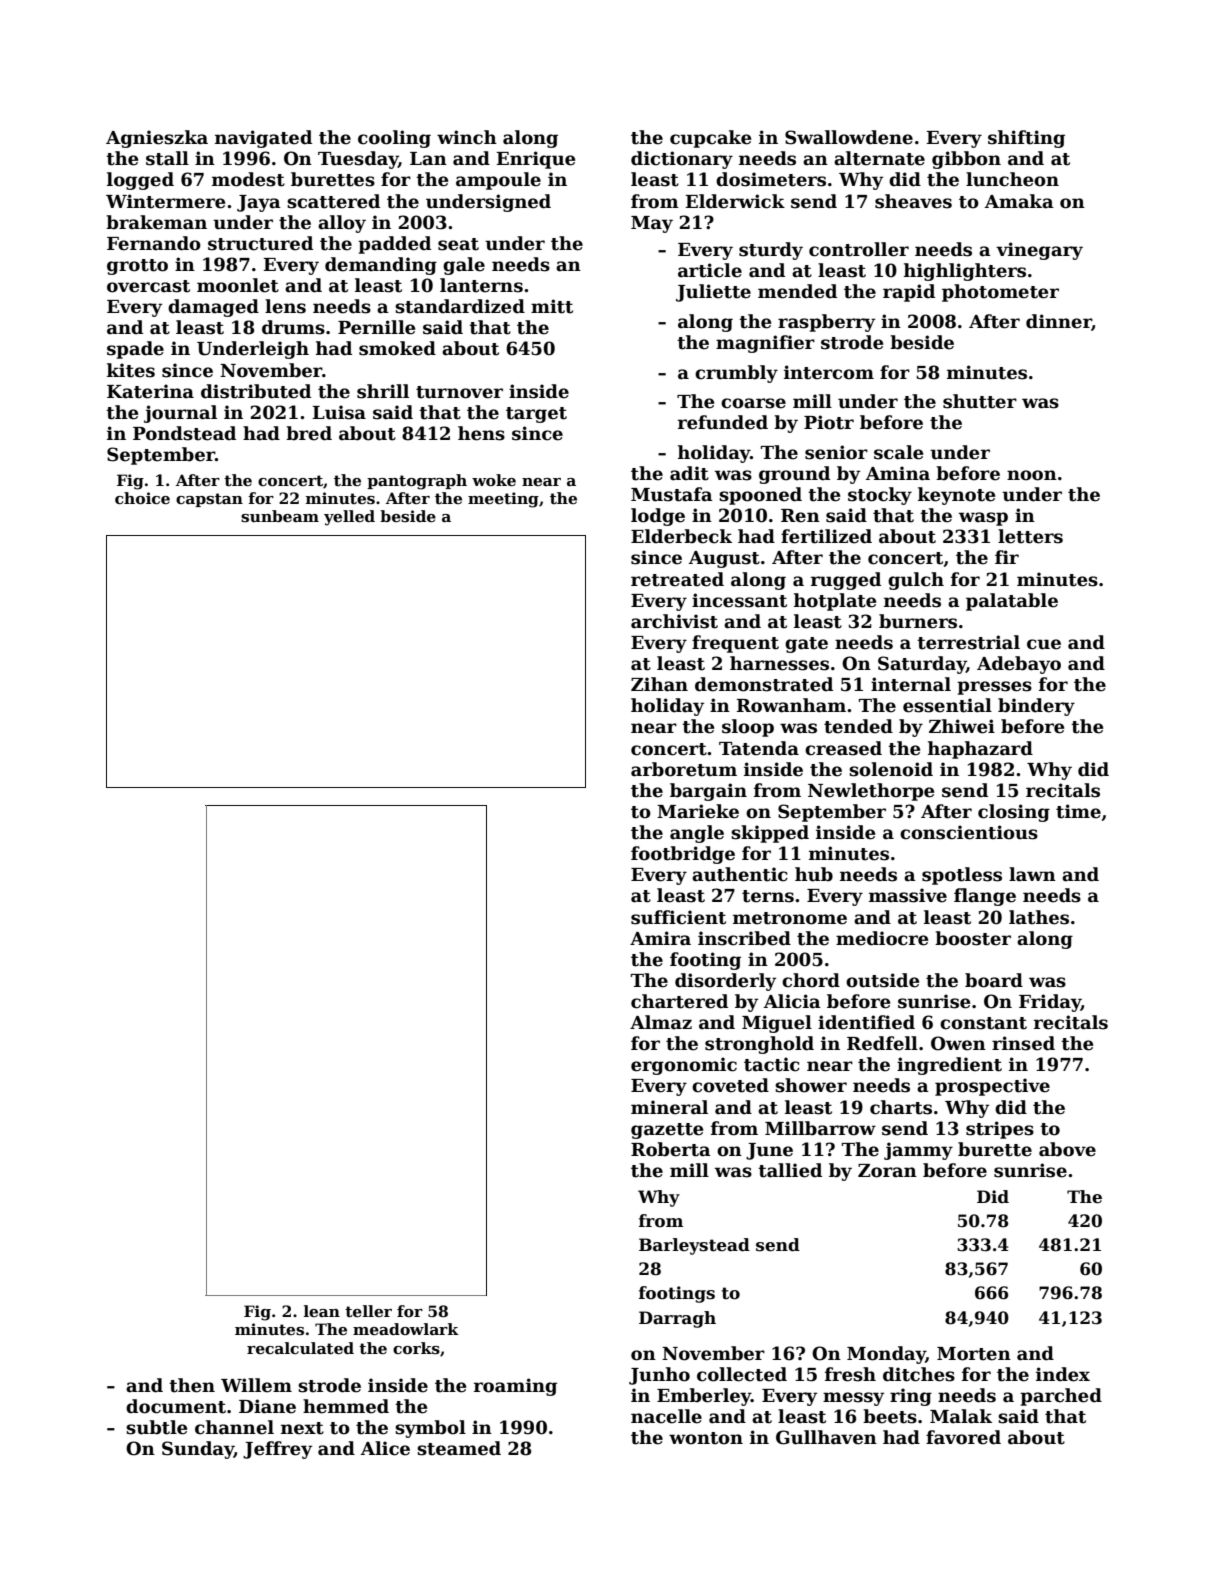 The height and width of the document is (1575, 1217). Describe the element at coordinates (706, 1438) in the document. I see `wonton` at that location.
